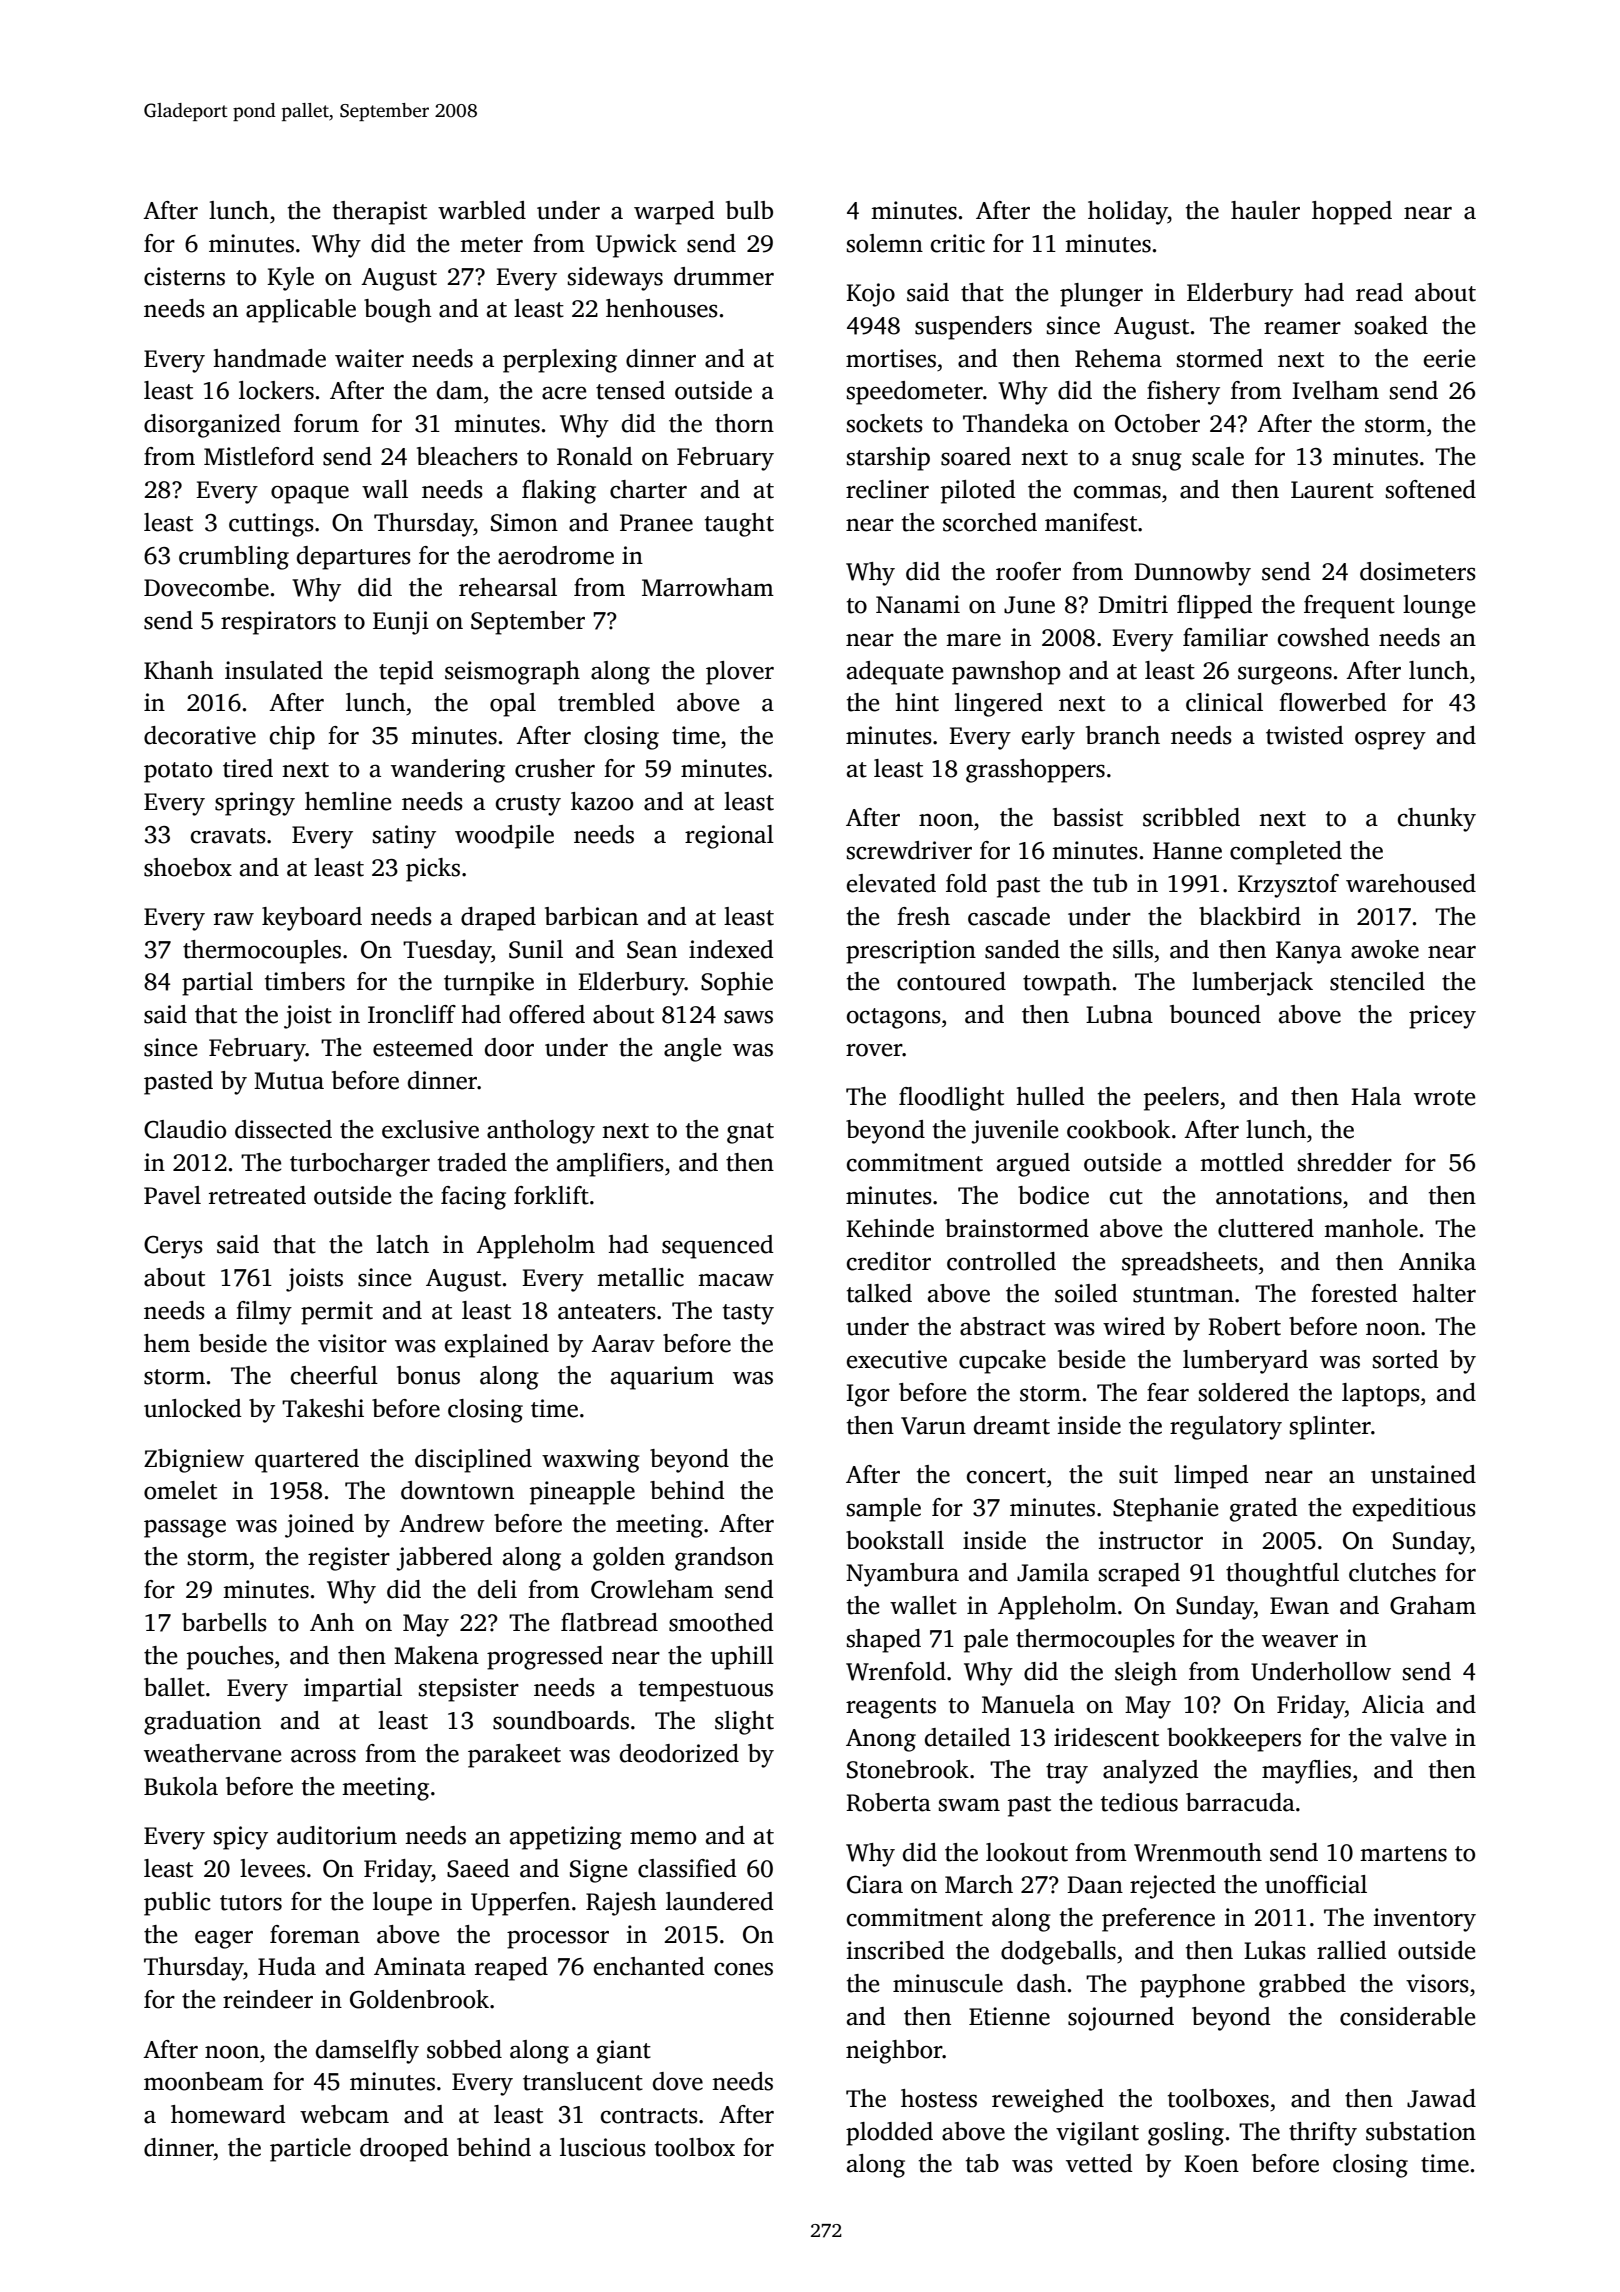 The image size is (1620, 2292). Describe the element at coordinates (606, 702) in the document. I see `trembled` at that location.
